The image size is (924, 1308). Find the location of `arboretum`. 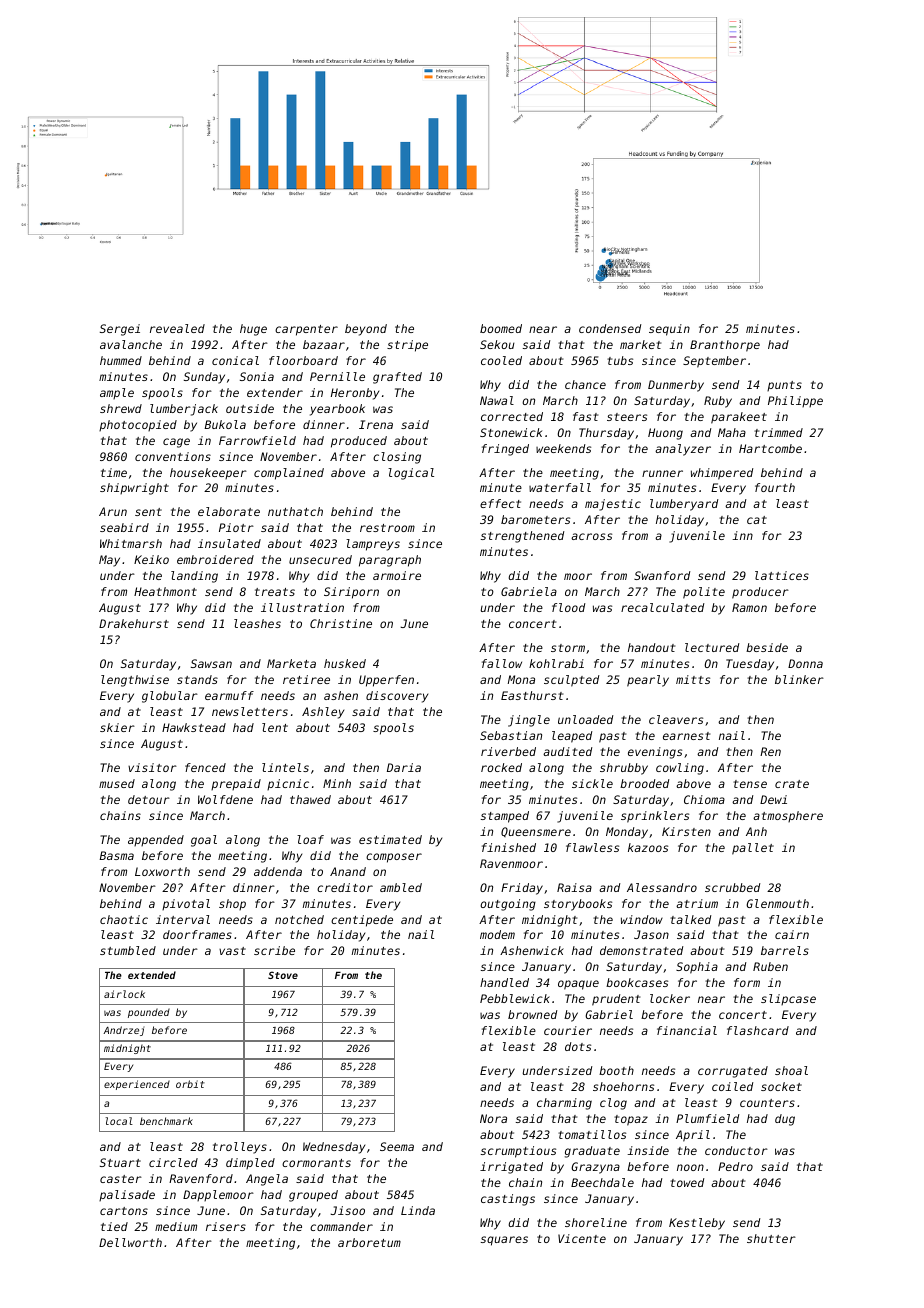

arboretum is located at coordinates (369, 1242).
